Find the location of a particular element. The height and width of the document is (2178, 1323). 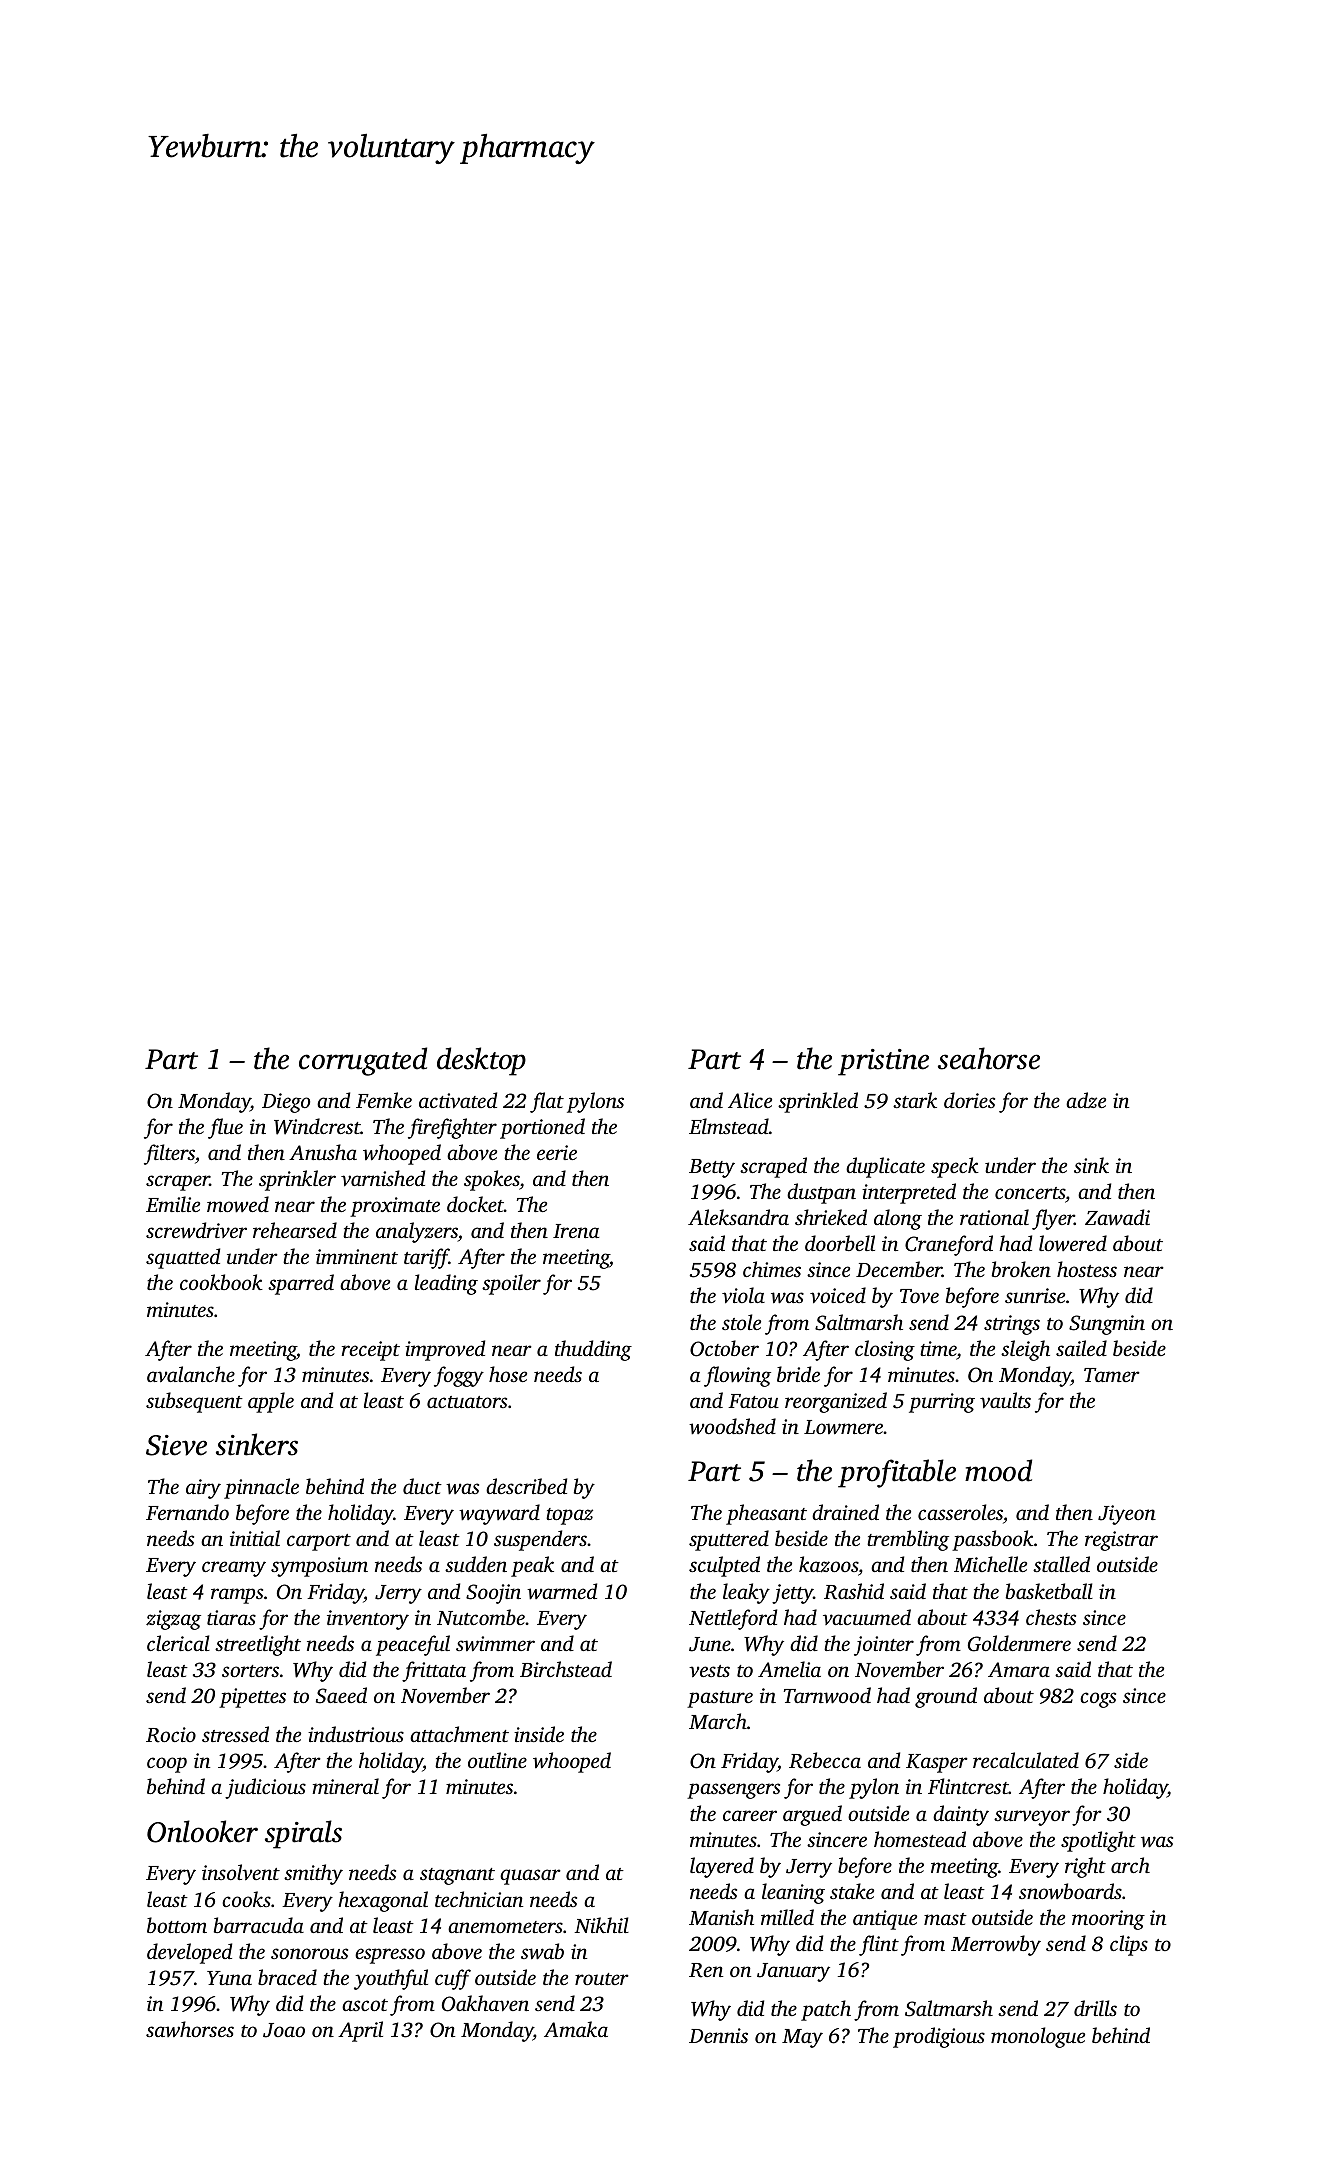

judicious is located at coordinates (265, 1788).
